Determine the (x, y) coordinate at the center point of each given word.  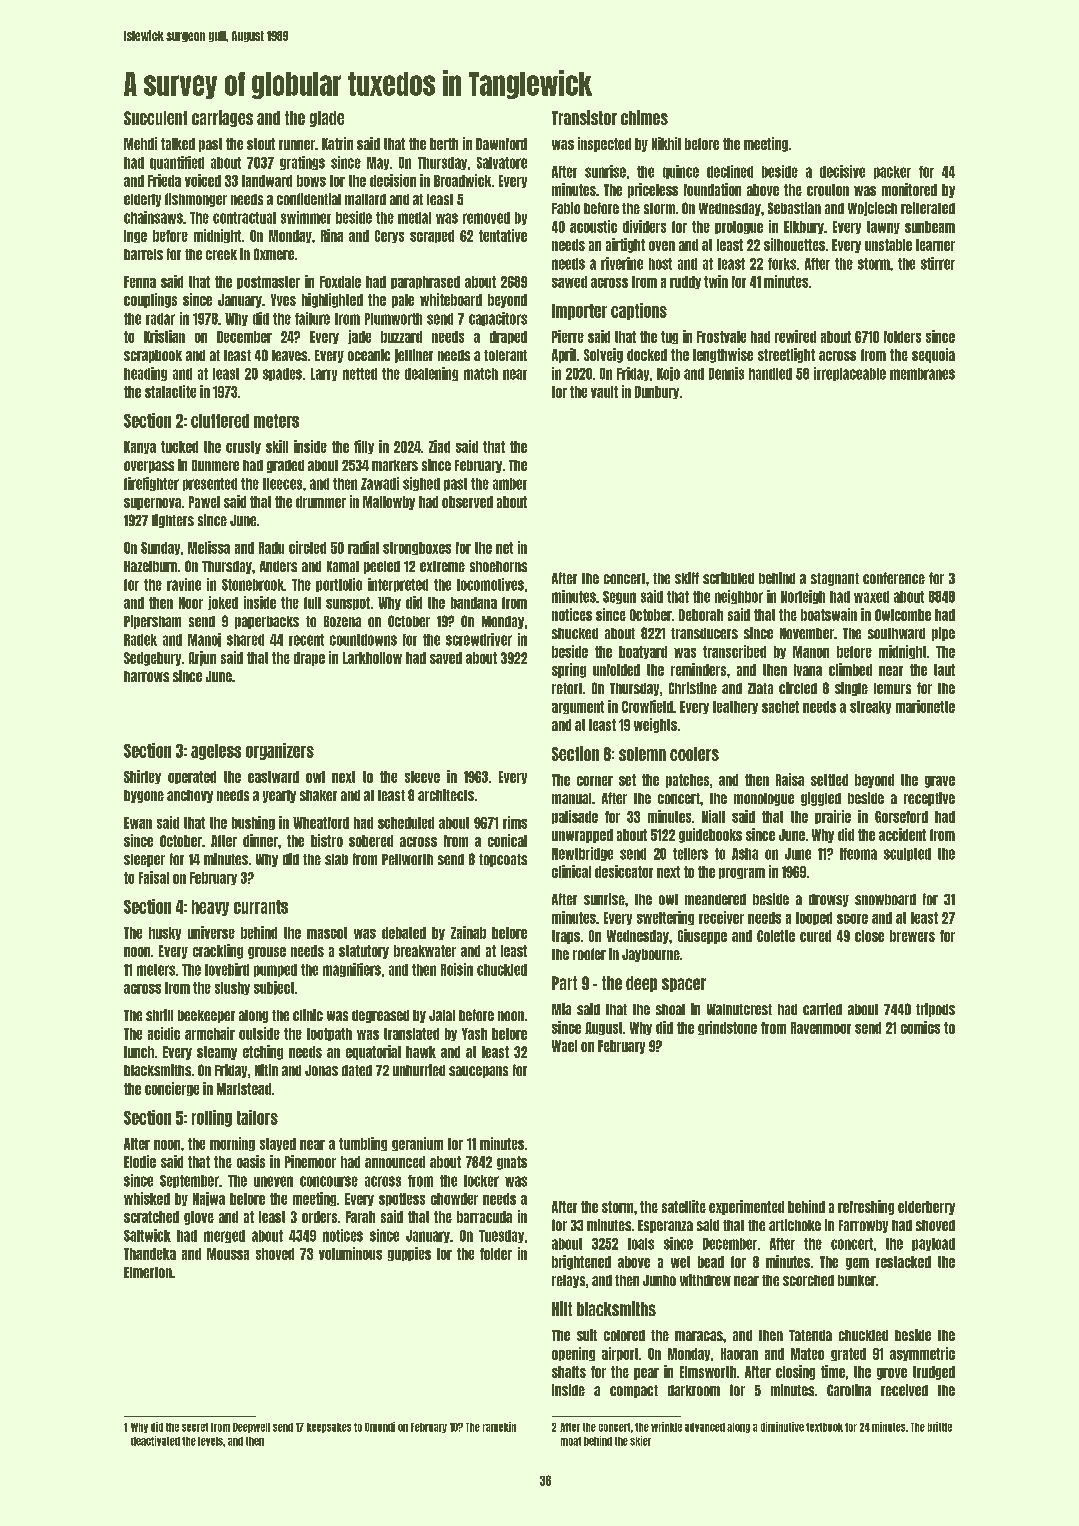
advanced (705, 1427)
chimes (644, 117)
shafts (569, 1372)
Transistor (584, 117)
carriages (222, 118)
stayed (278, 1144)
